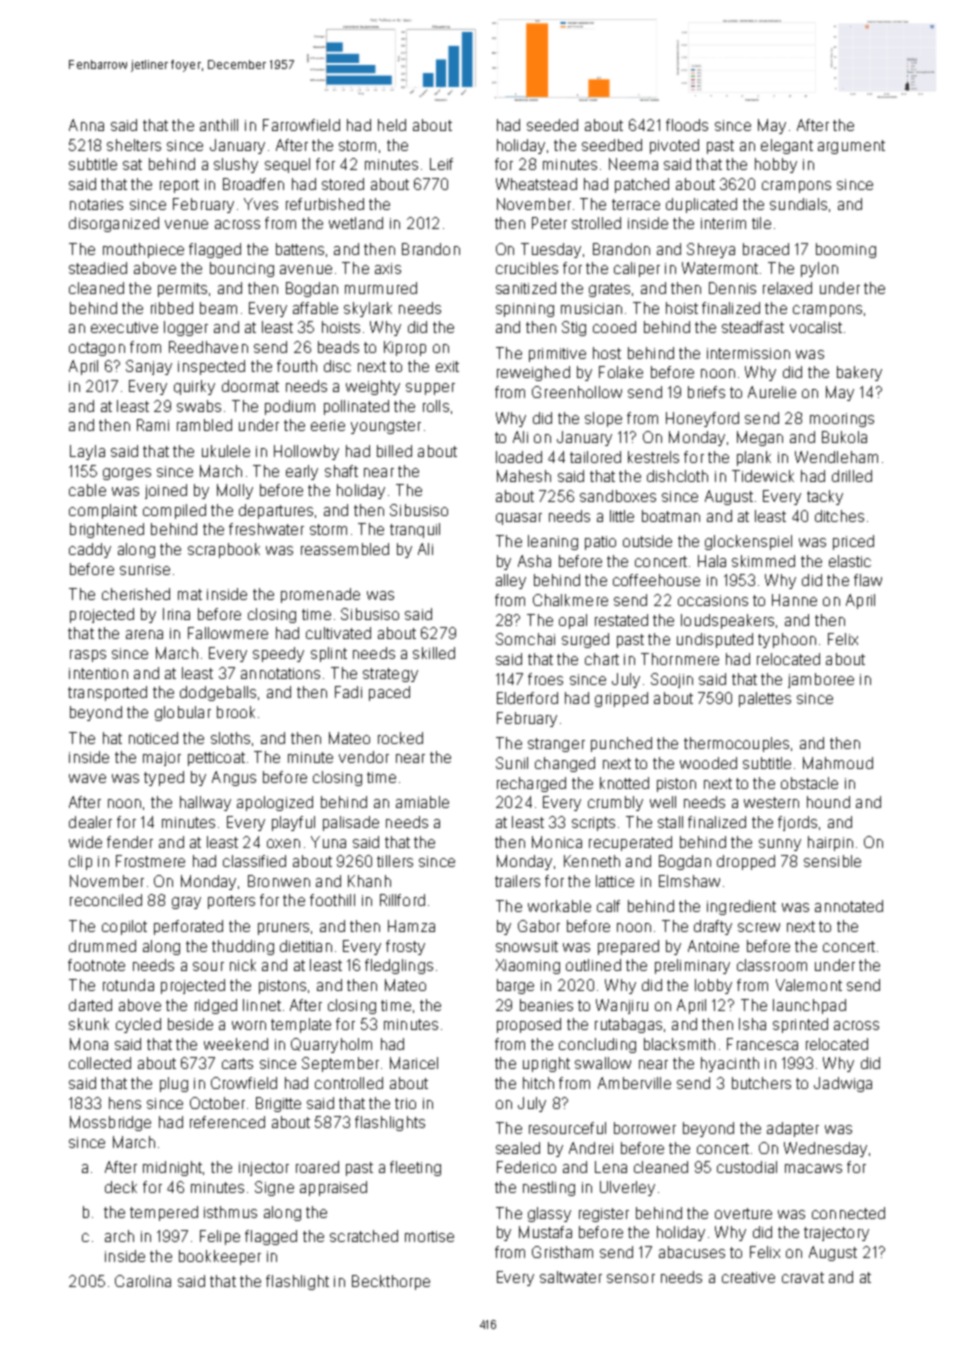 This screenshot has width=957, height=1360. What do you see at coordinates (415, 1168) in the screenshot?
I see `fleeting` at bounding box center [415, 1168].
